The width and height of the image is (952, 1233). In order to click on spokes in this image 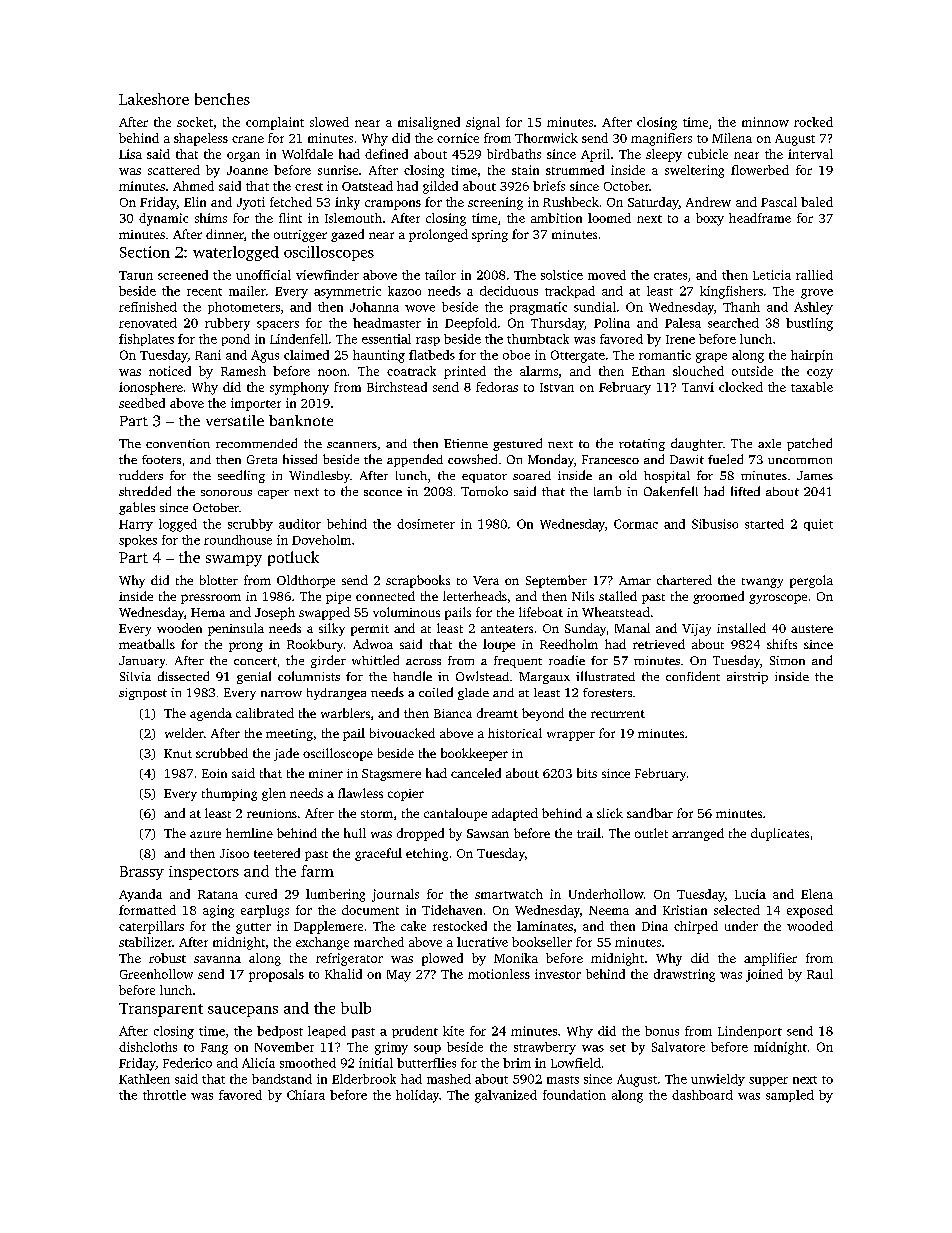, I will do `click(138, 541)`.
